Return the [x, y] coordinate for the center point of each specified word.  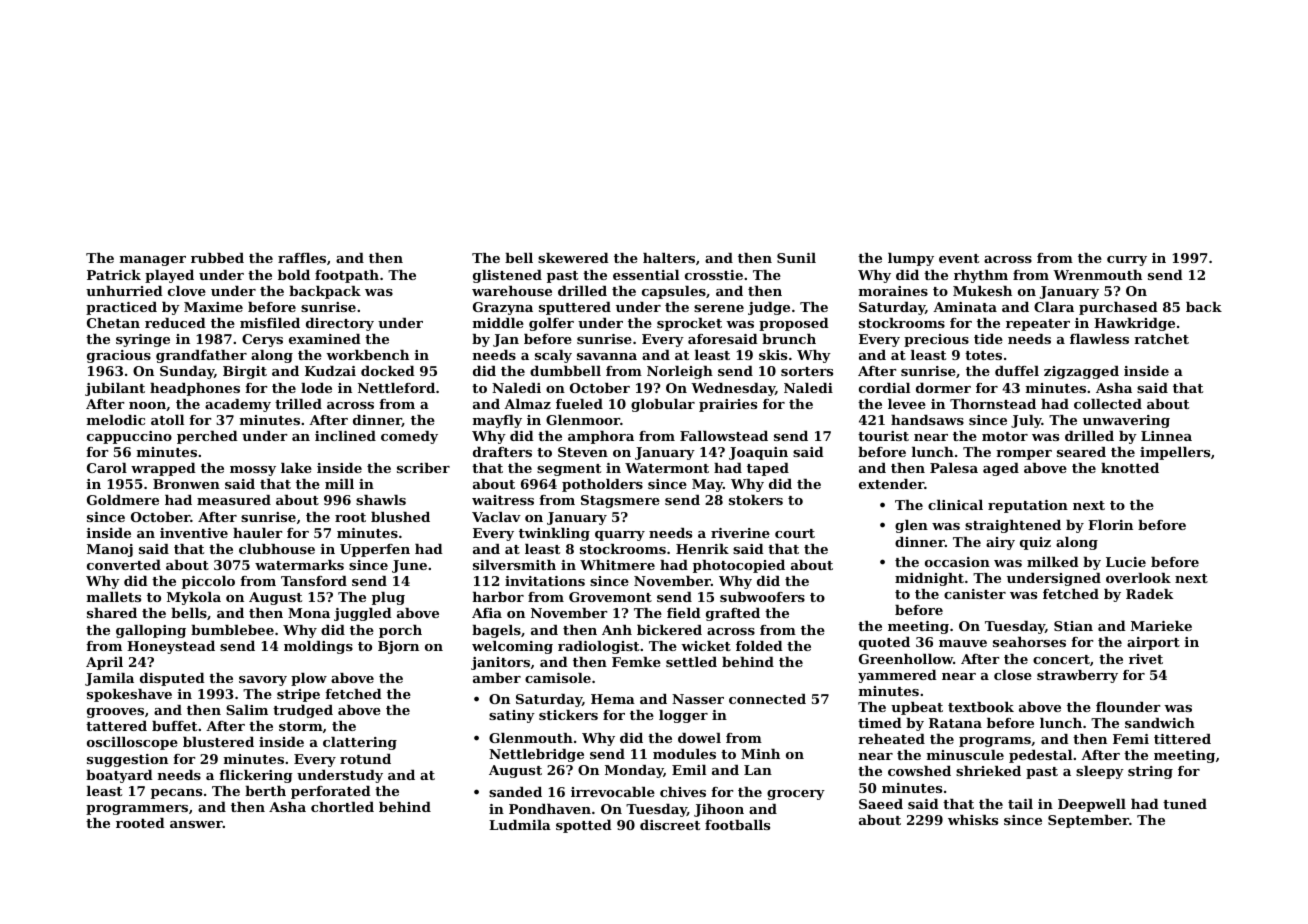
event [959, 258]
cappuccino [129, 437]
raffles [302, 258]
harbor [498, 597]
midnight [929, 579]
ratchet [1161, 339]
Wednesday [733, 389]
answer [196, 824]
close [1013, 675]
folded [759, 646]
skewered [573, 258]
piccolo [208, 582]
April [104, 663]
